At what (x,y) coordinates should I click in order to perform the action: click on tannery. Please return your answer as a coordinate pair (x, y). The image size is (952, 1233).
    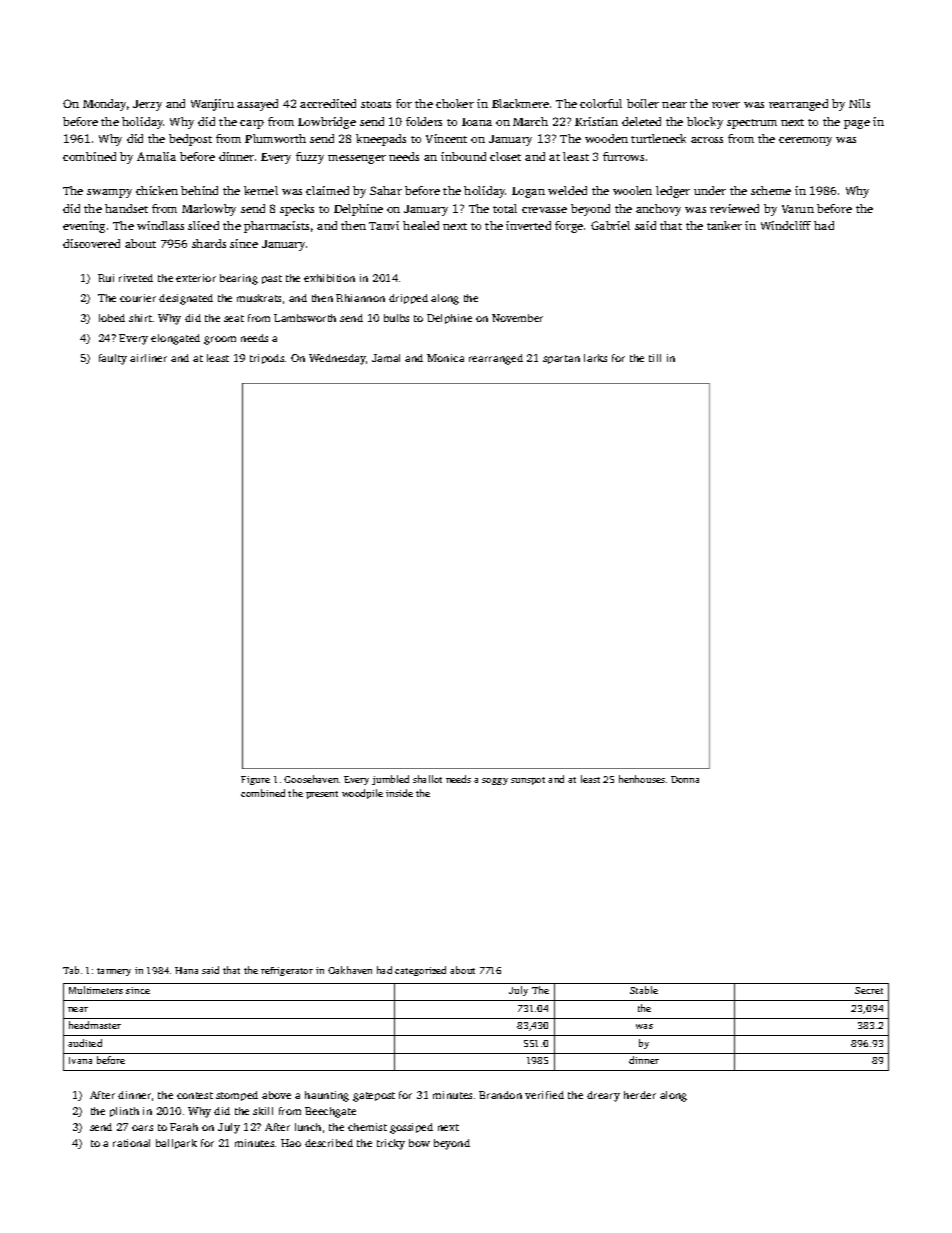
    Looking at the image, I should click on (114, 972).
